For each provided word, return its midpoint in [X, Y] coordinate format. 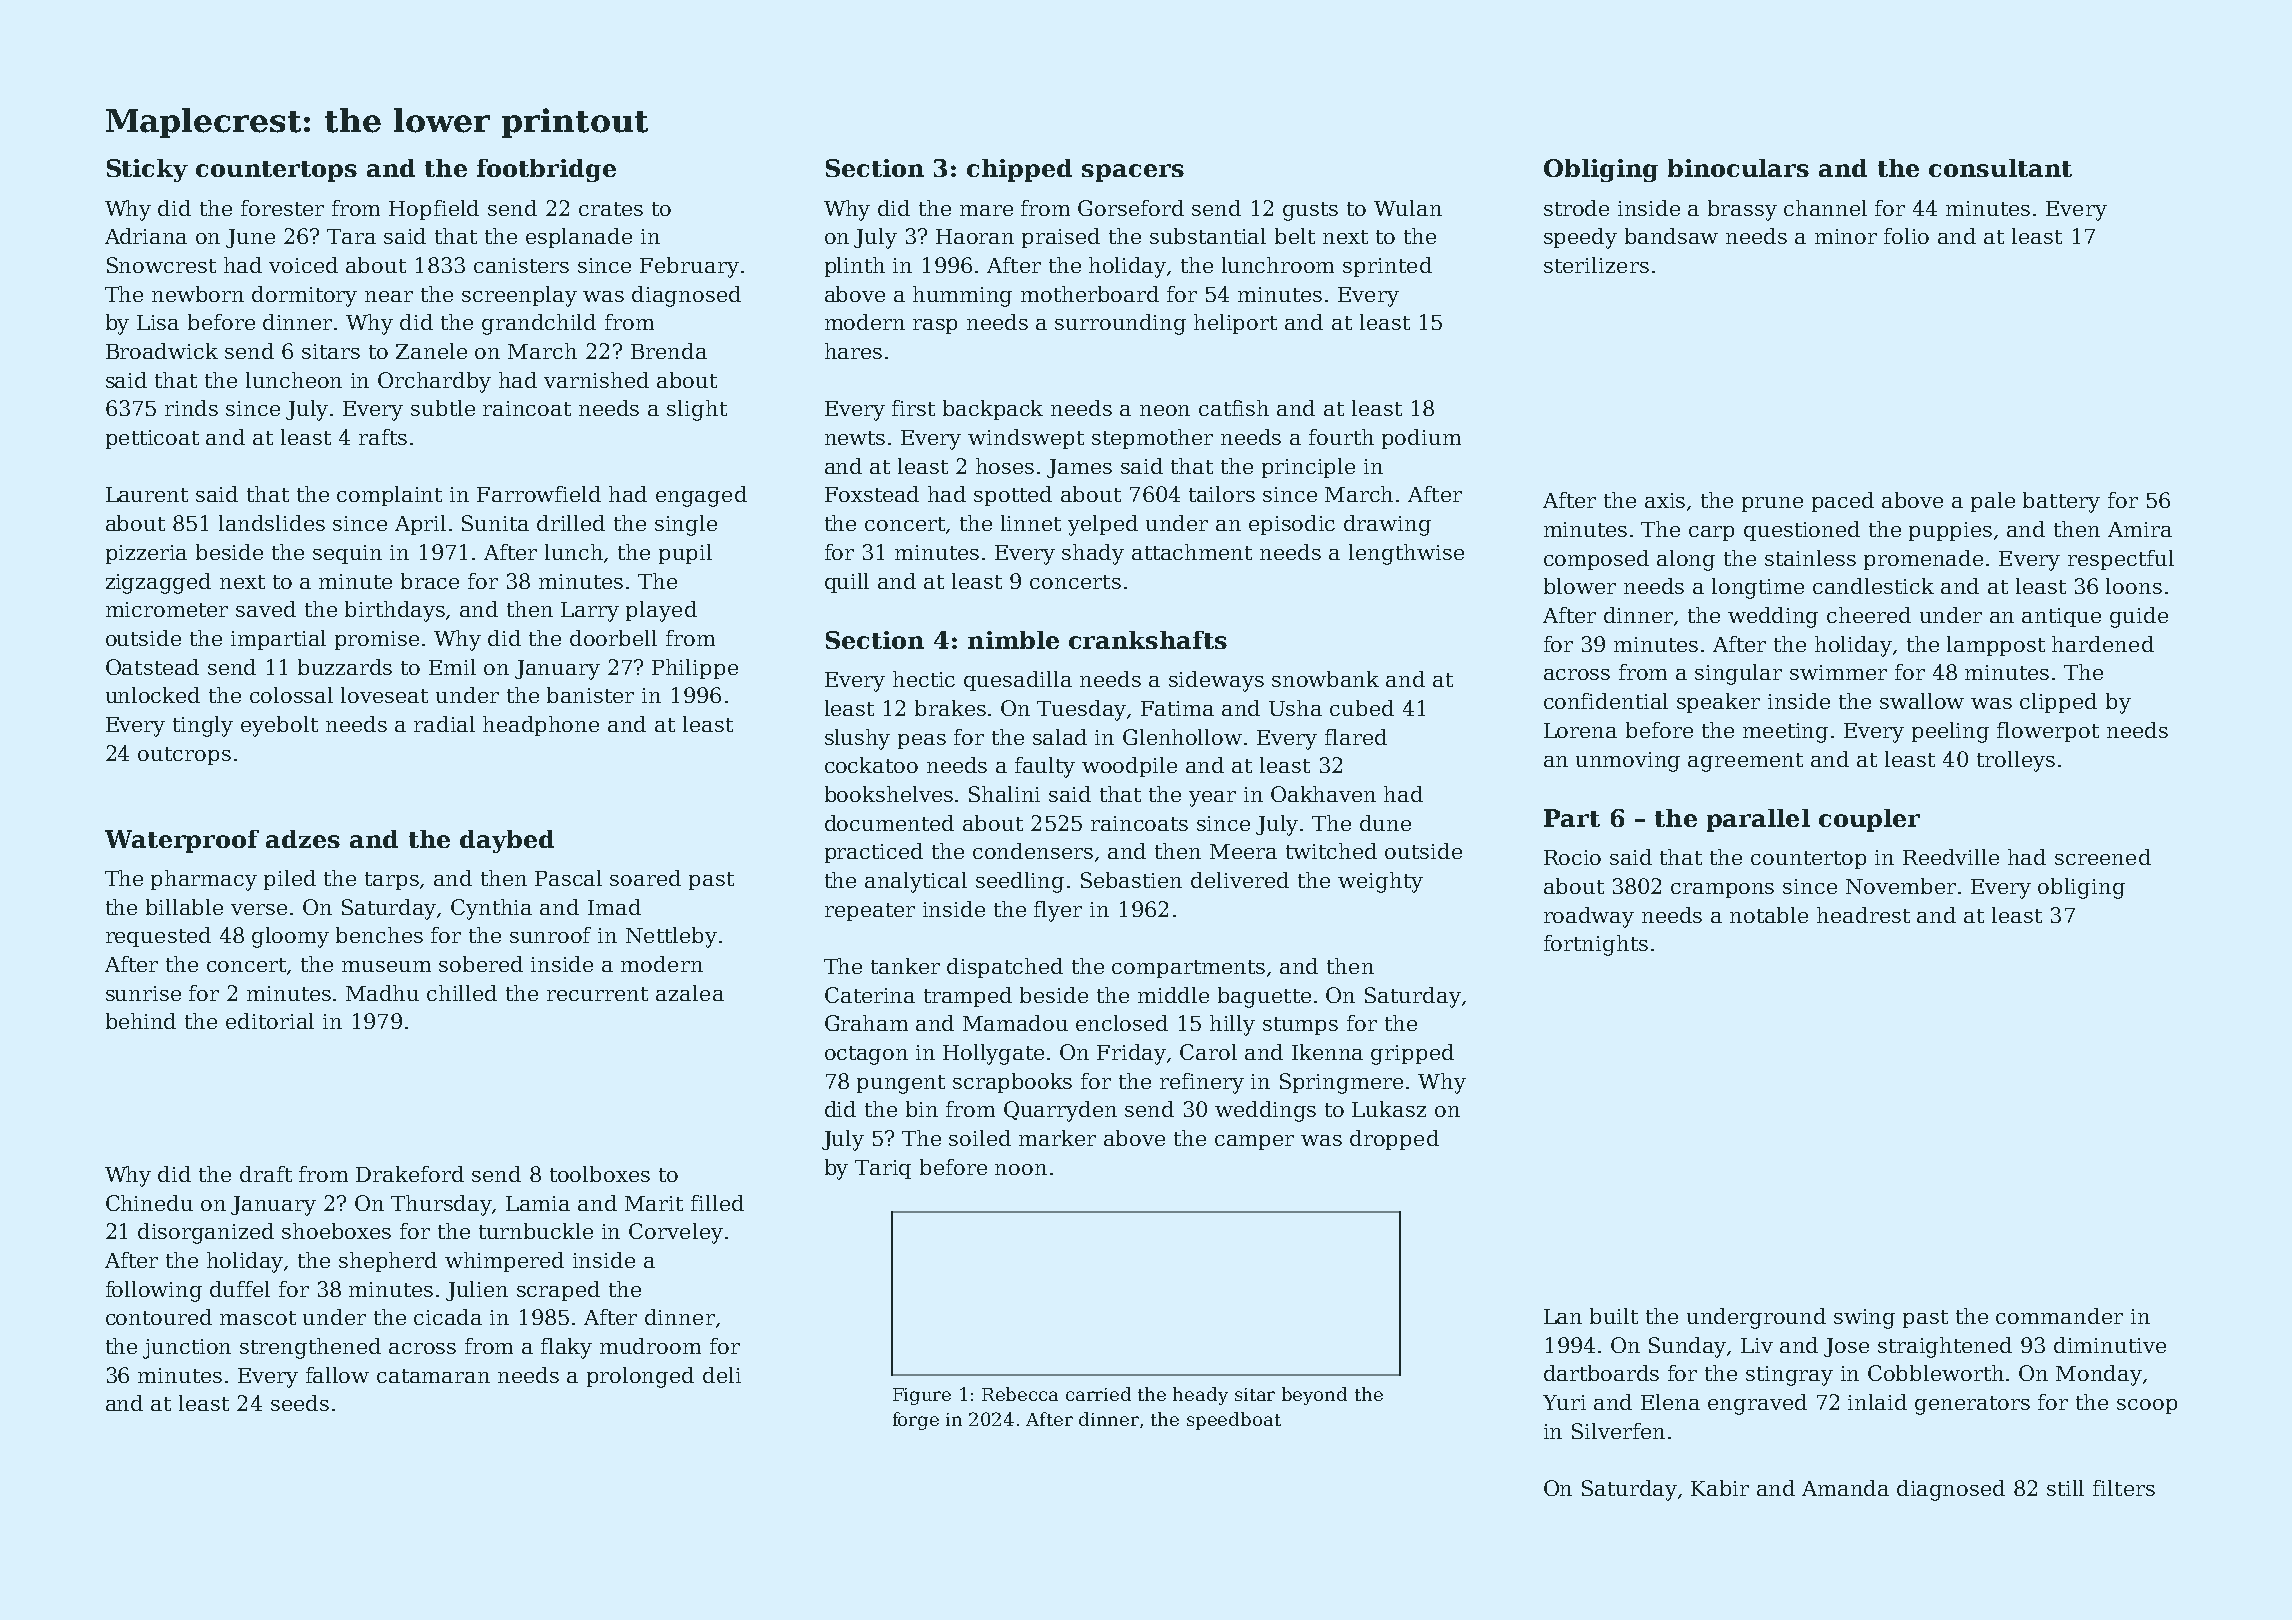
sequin [347, 554]
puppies [1950, 531]
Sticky [147, 170]
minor [1846, 236]
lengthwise [1406, 554]
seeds [300, 1403]
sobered [481, 964]
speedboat [1234, 1421]
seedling [1020, 882]
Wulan [1408, 208]
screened [2103, 857]
